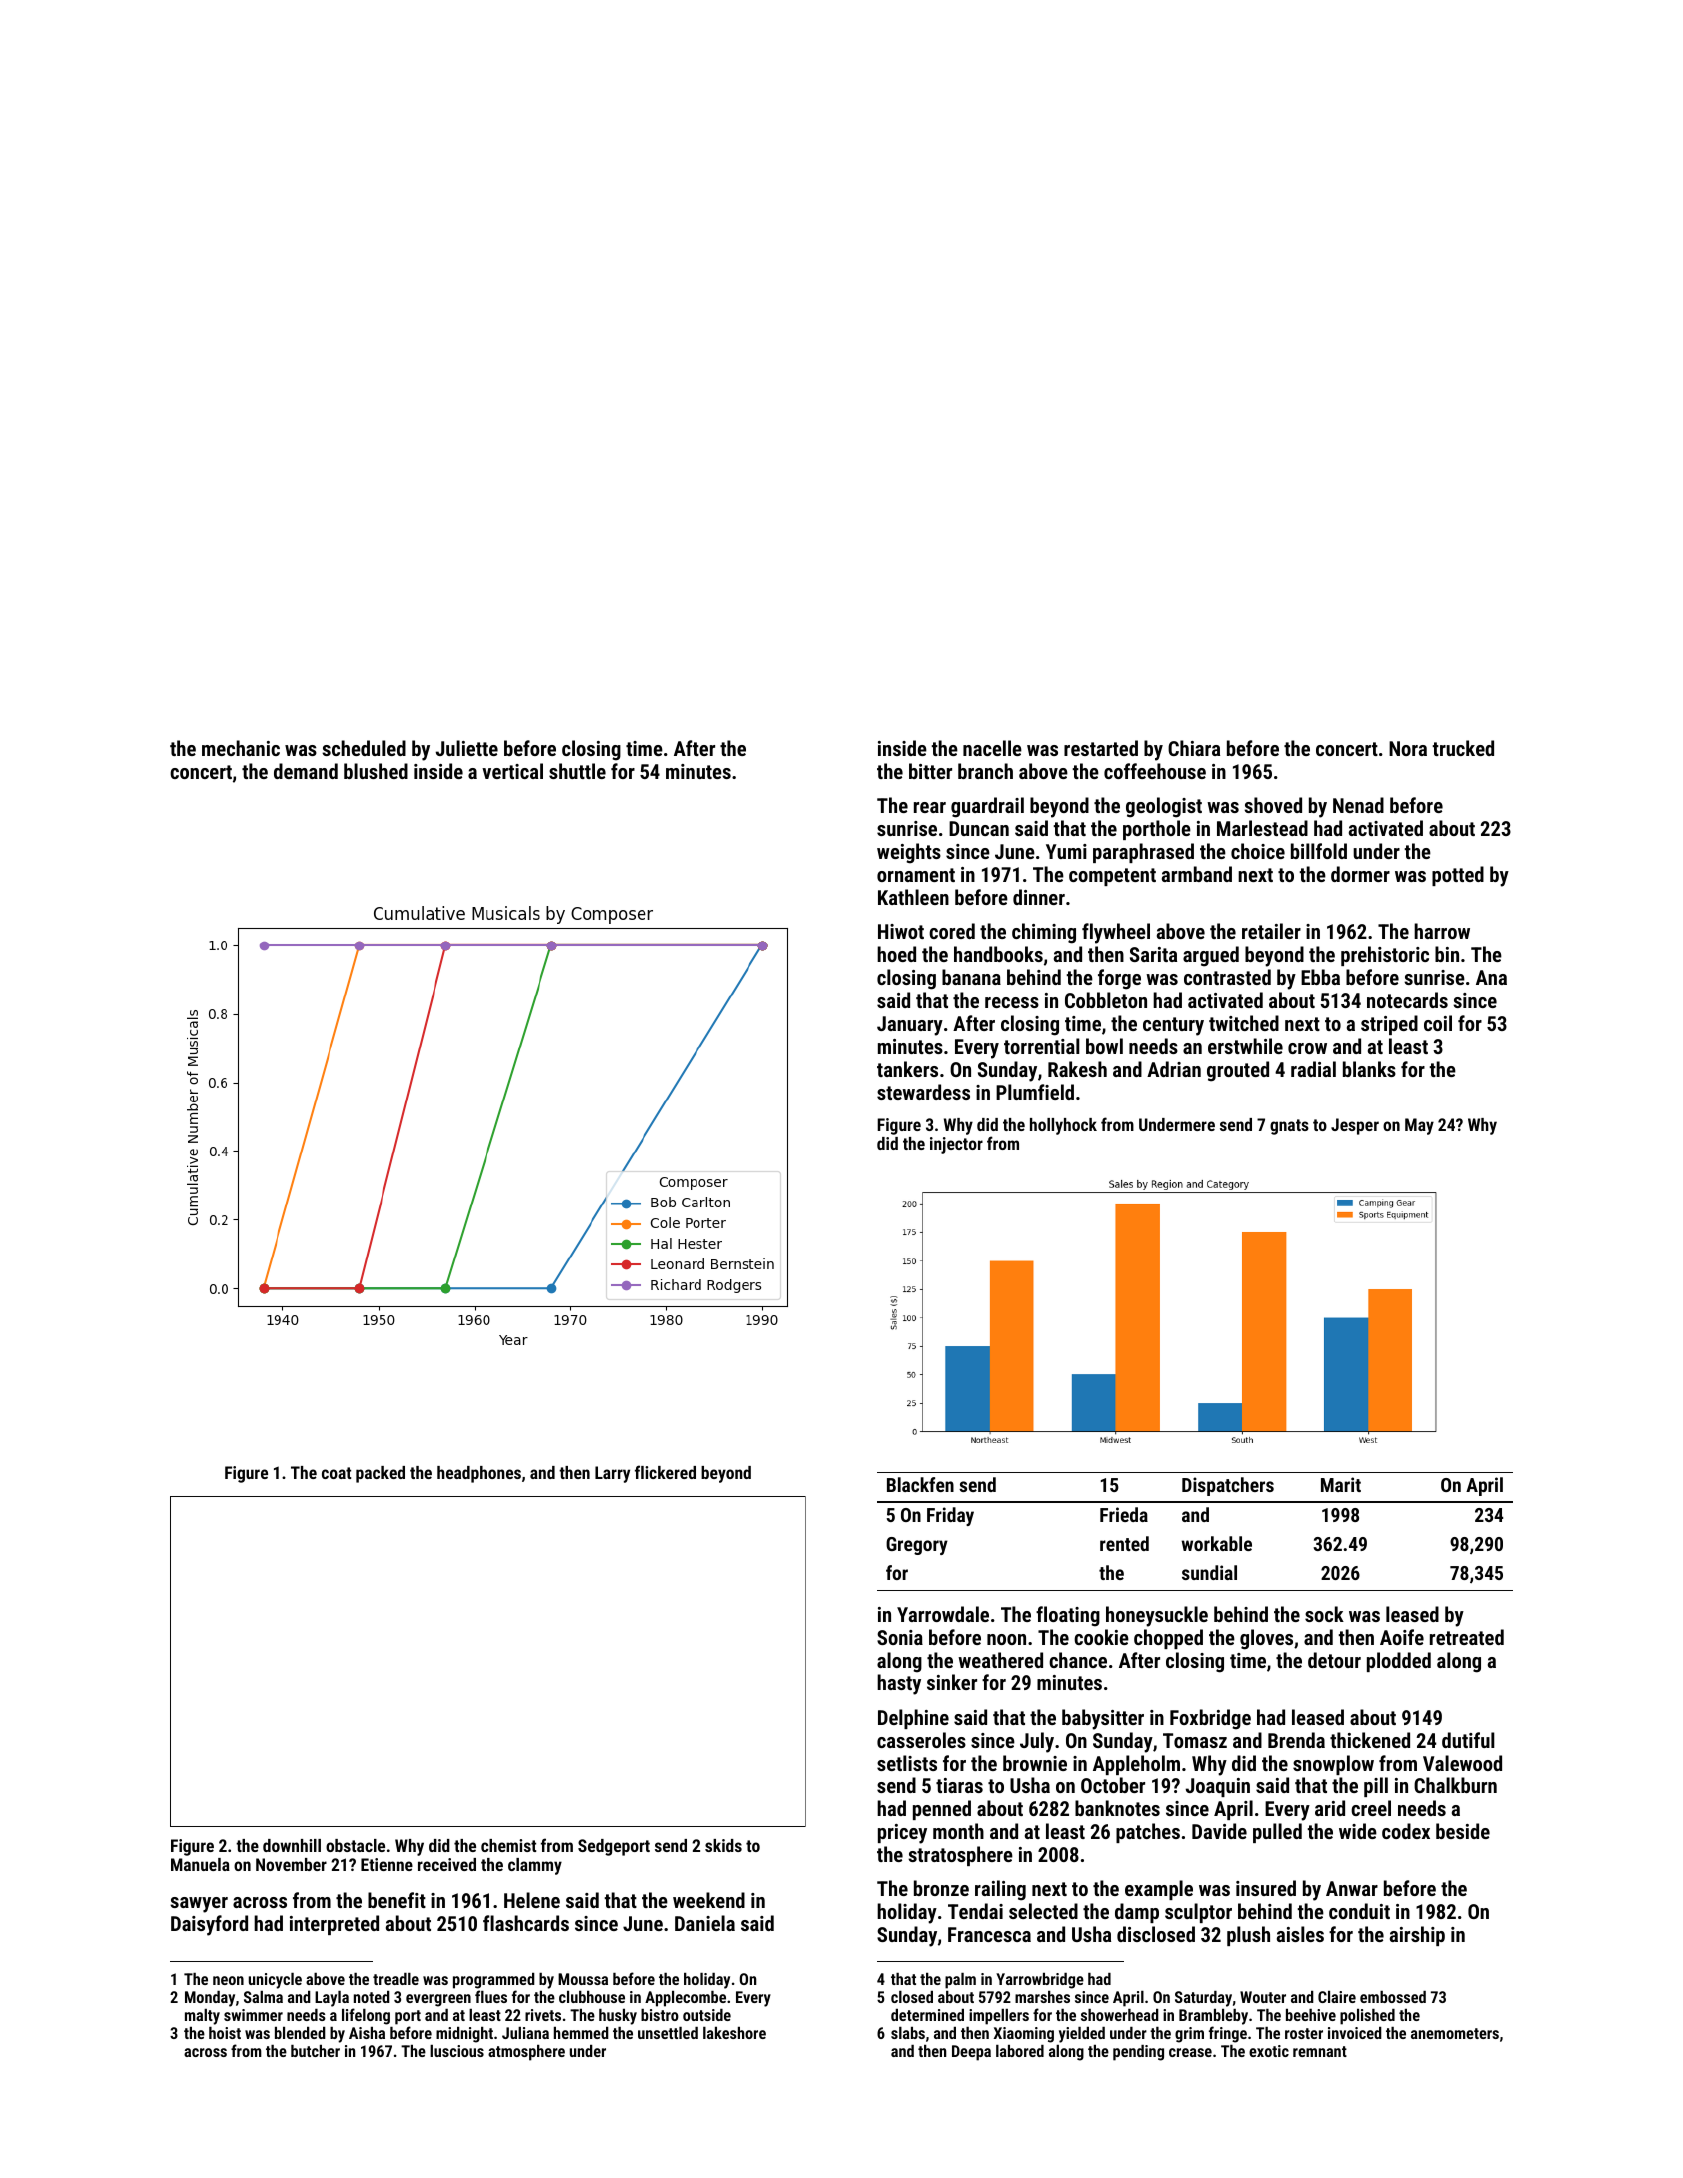  Describe the element at coordinates (1463, 748) in the page. I see `trucked` at that location.
